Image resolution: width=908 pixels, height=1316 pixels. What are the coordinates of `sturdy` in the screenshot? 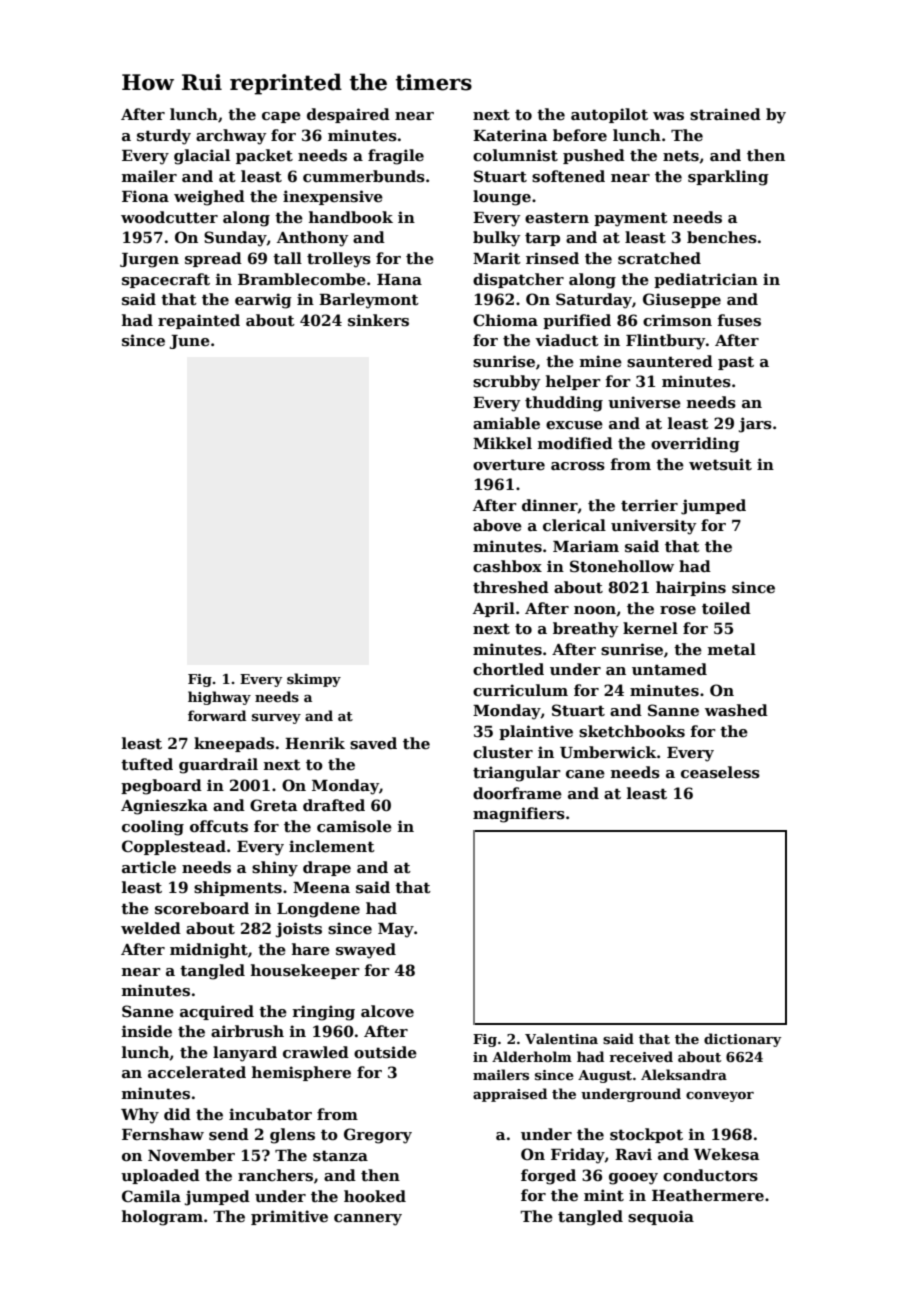 It's located at (164, 137).
